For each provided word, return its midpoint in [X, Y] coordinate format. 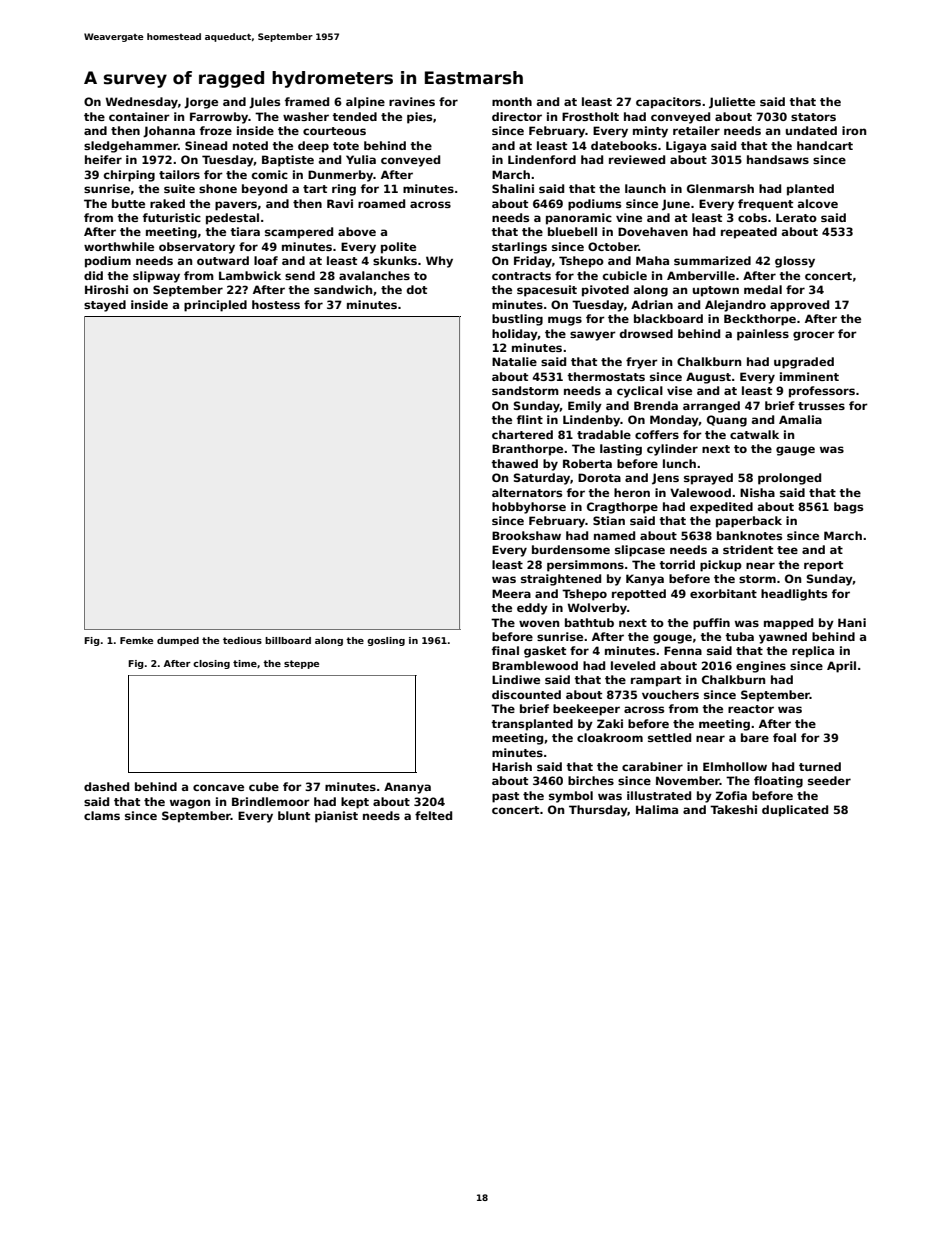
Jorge [201, 103]
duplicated [795, 811]
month [512, 101]
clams [102, 815]
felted [433, 815]
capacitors [668, 103]
